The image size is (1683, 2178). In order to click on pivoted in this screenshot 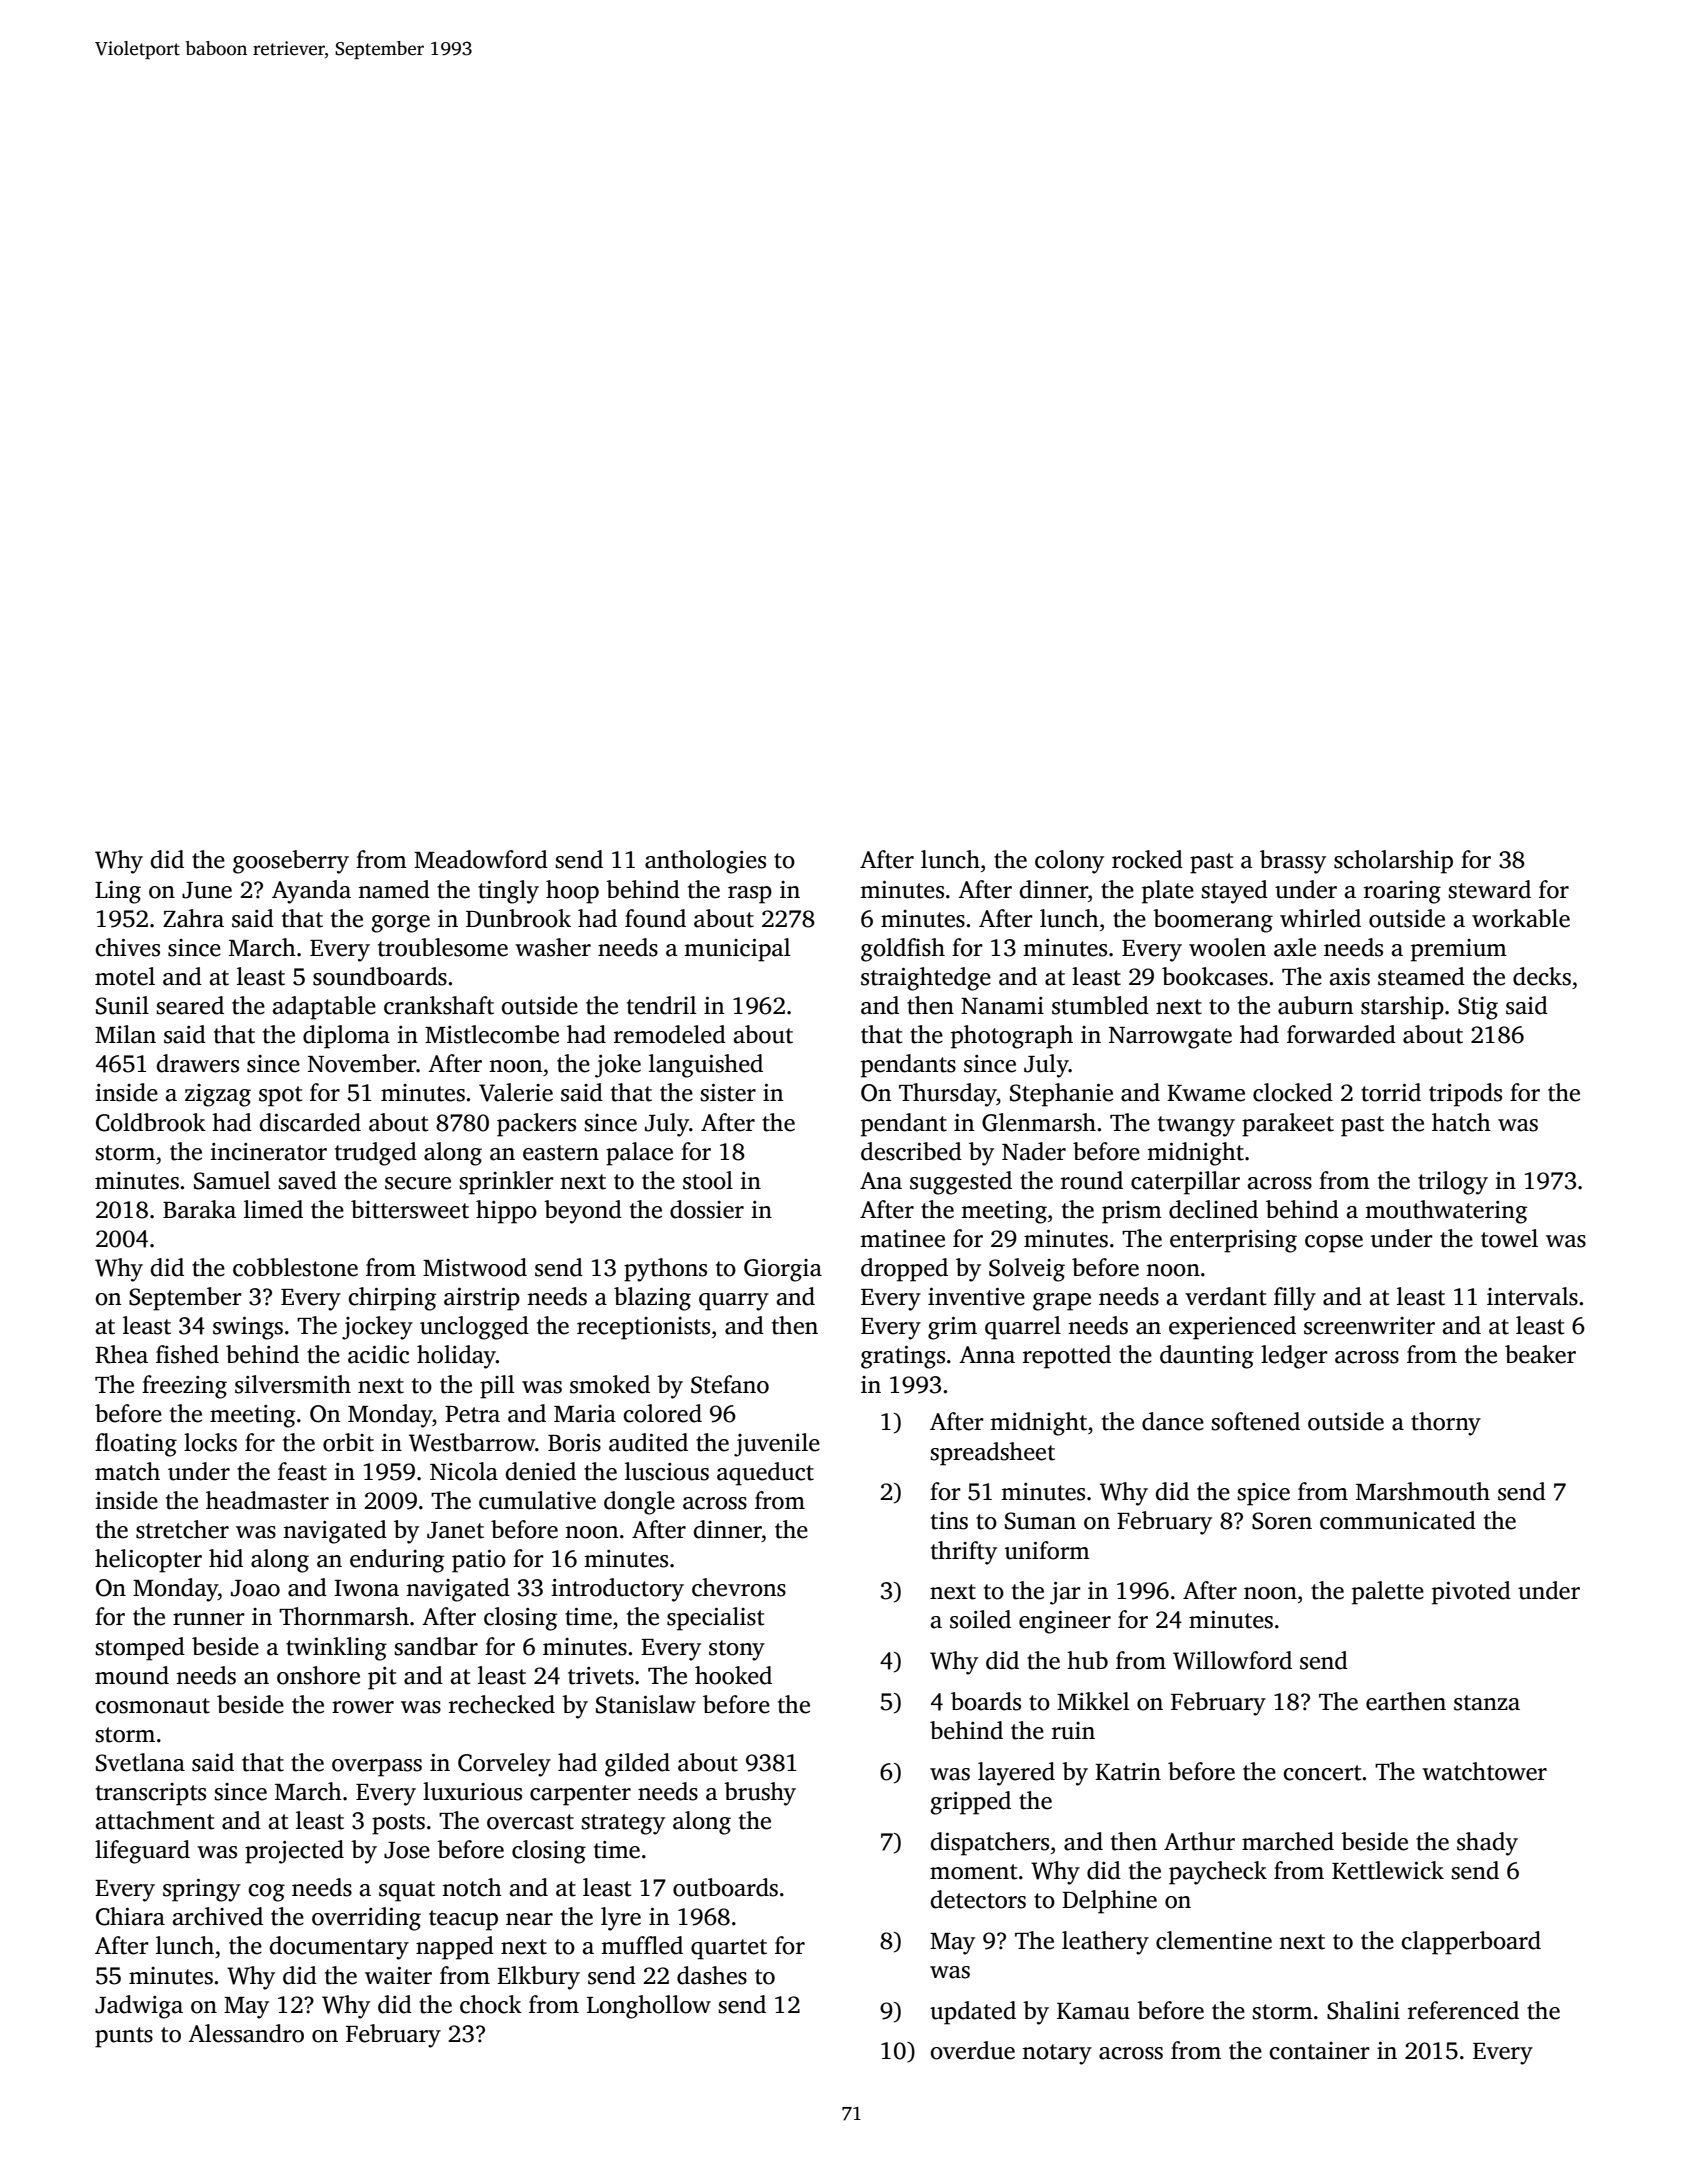, I will do `click(1471, 1593)`.
